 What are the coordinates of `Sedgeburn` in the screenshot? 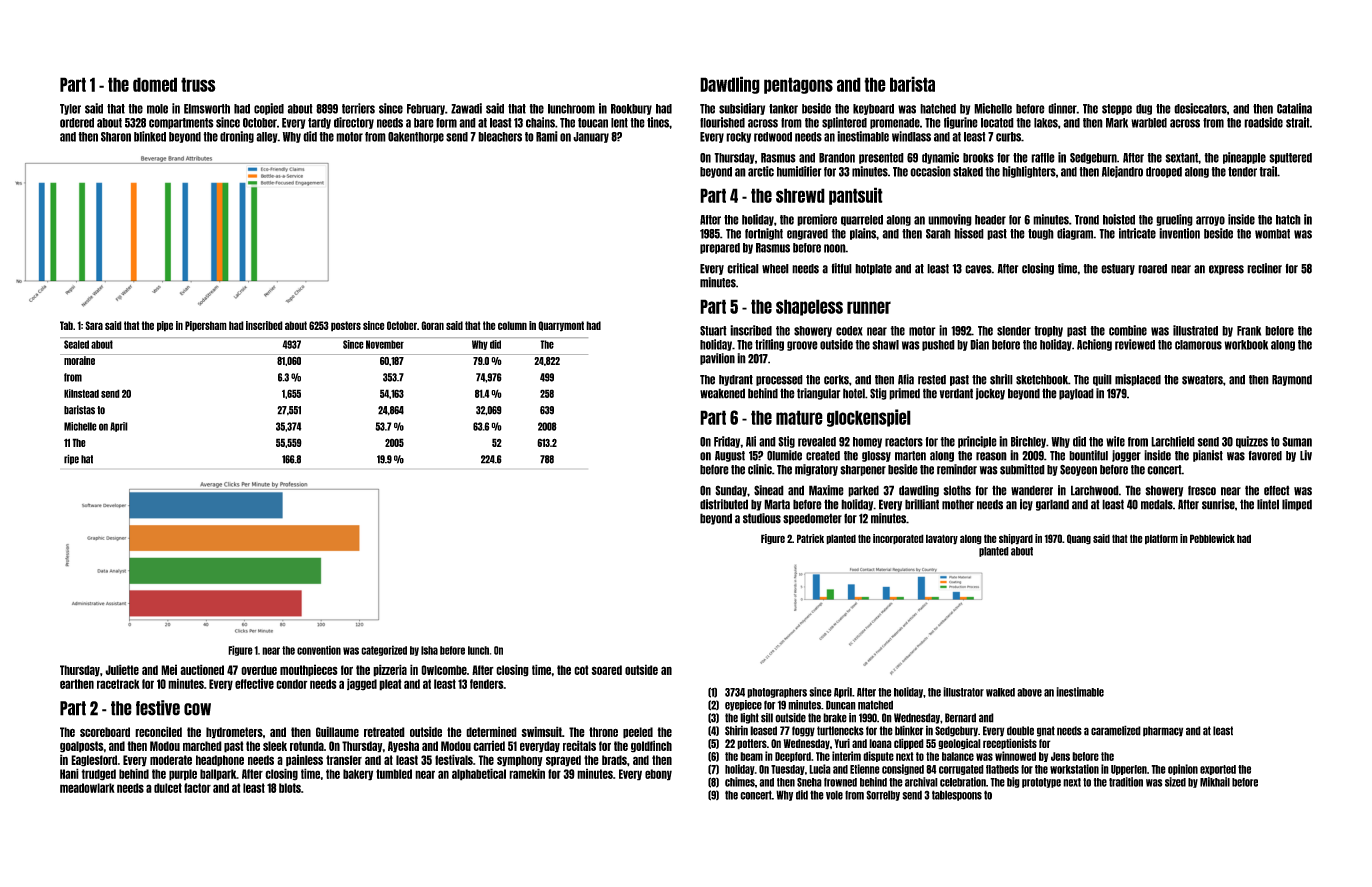 It's located at (1093, 158).
